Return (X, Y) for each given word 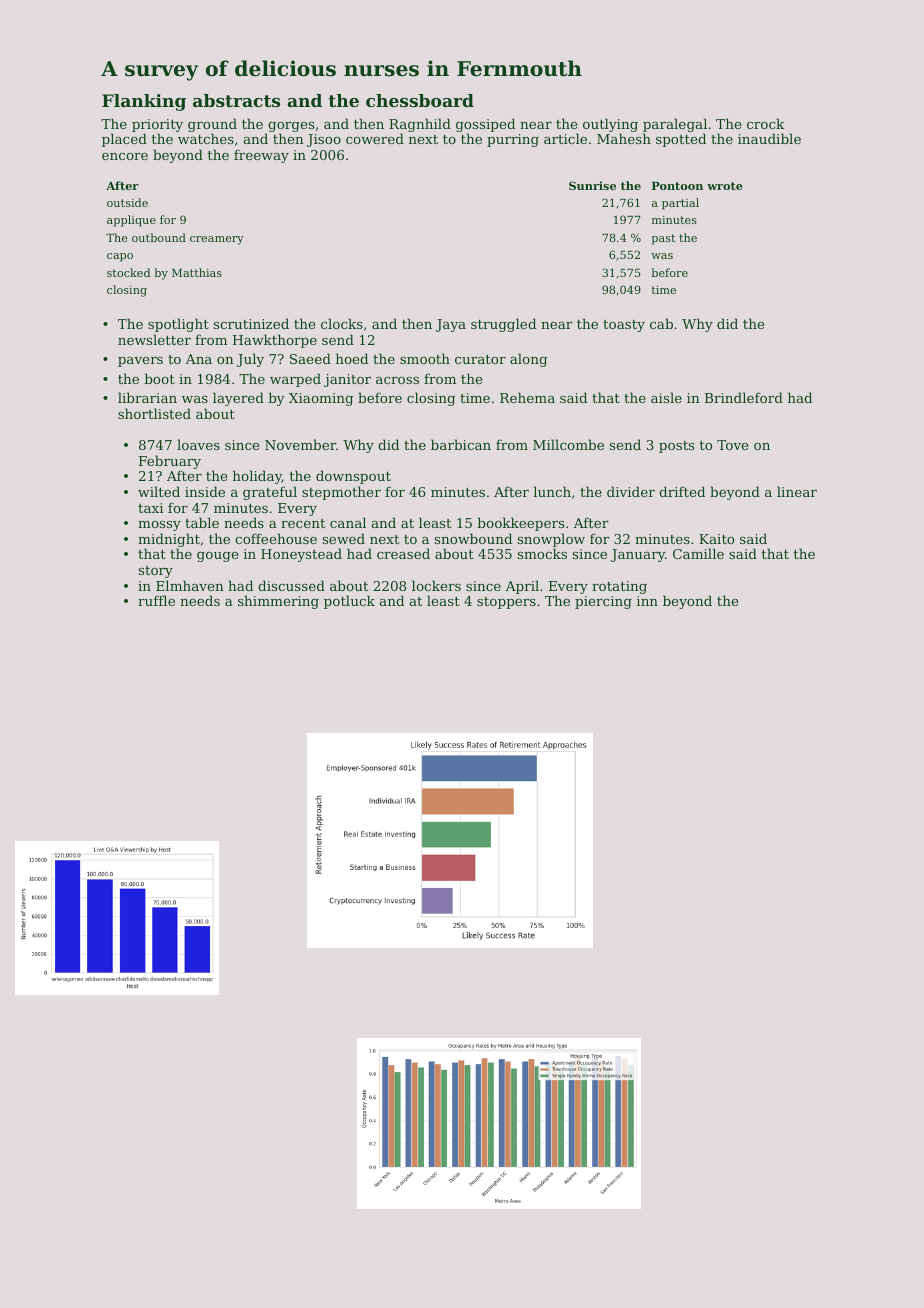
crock (765, 123)
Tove (732, 445)
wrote (725, 186)
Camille (698, 553)
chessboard (420, 100)
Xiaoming (321, 399)
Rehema (527, 397)
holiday (257, 477)
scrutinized (251, 323)
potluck (349, 602)
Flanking (144, 102)
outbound (159, 237)
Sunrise (592, 185)
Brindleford (744, 397)
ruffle (156, 600)
